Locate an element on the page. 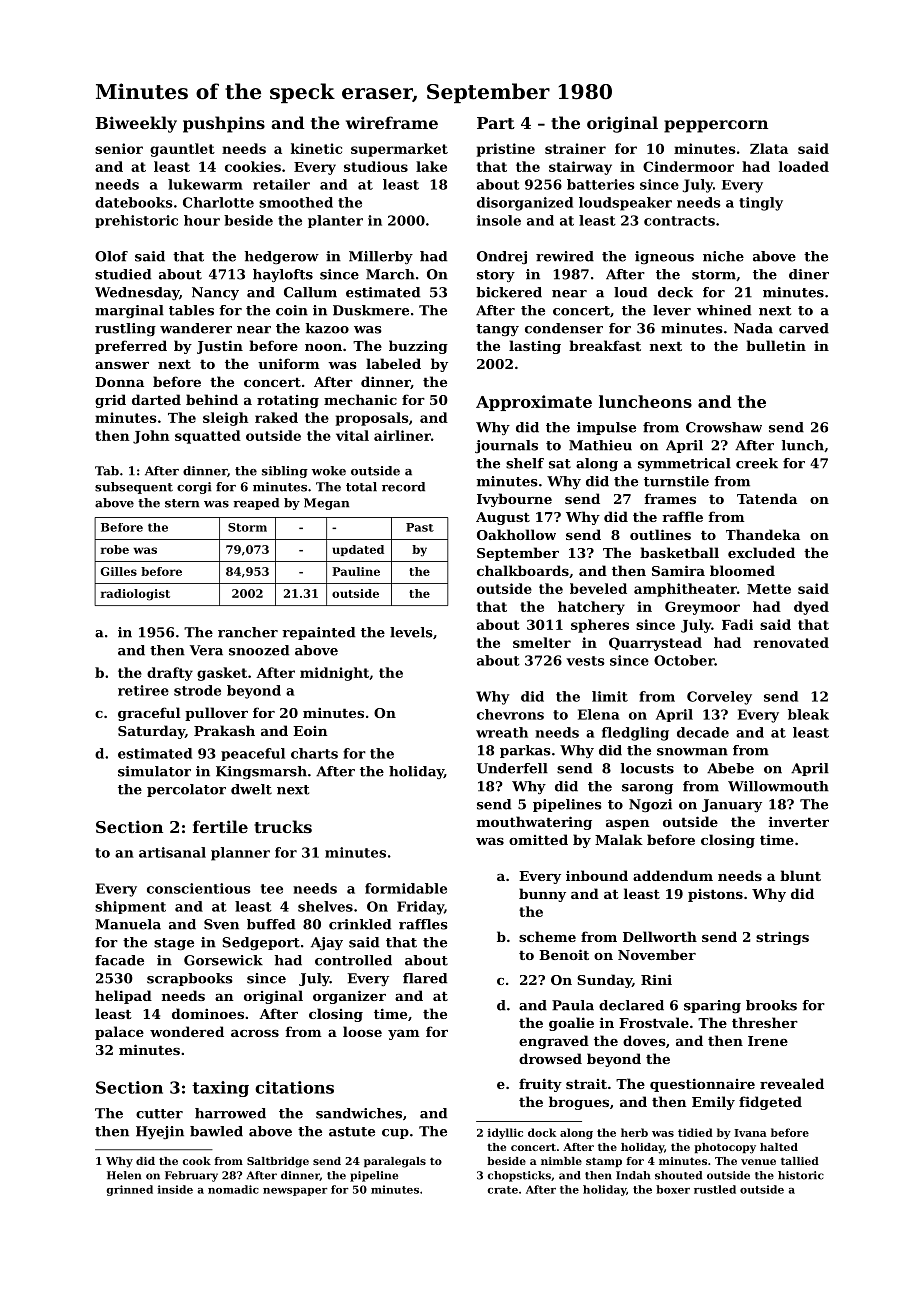 The image size is (924, 1308). buzzing is located at coordinates (418, 347).
